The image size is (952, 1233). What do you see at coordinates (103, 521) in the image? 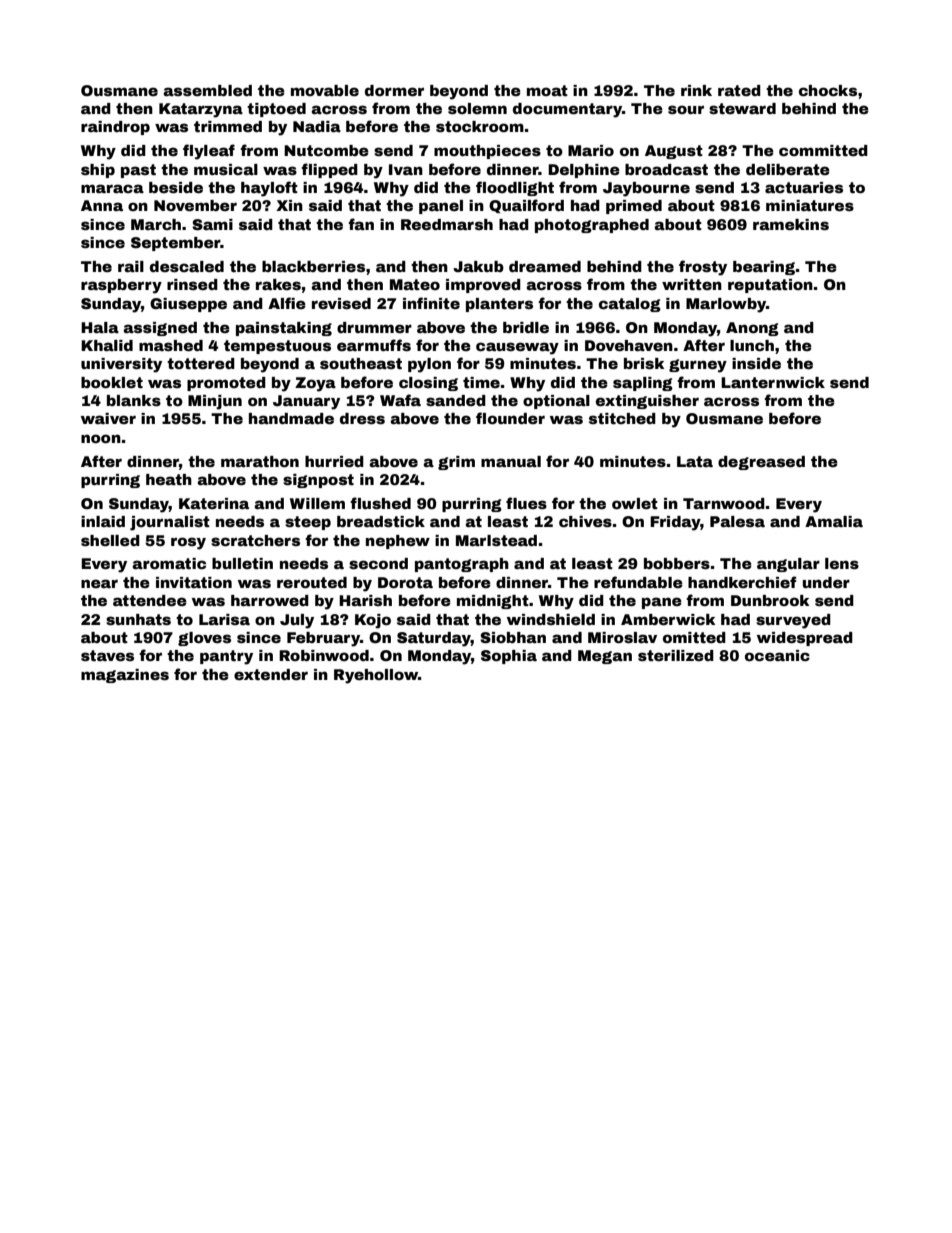
I see `inlaid` at bounding box center [103, 521].
